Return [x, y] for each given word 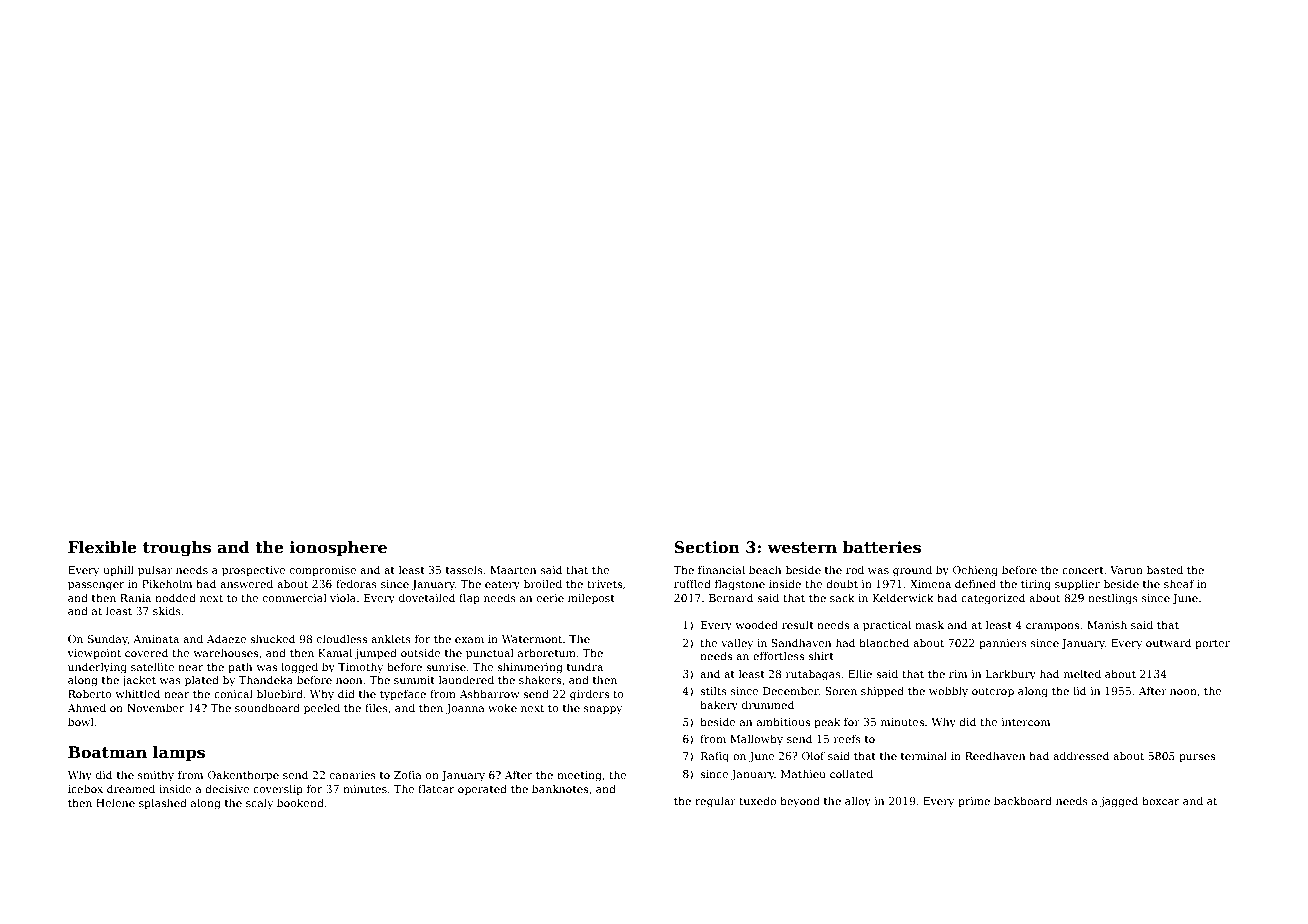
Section [707, 547]
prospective [253, 571]
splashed [163, 803]
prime [974, 802]
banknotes [560, 788]
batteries [882, 547]
